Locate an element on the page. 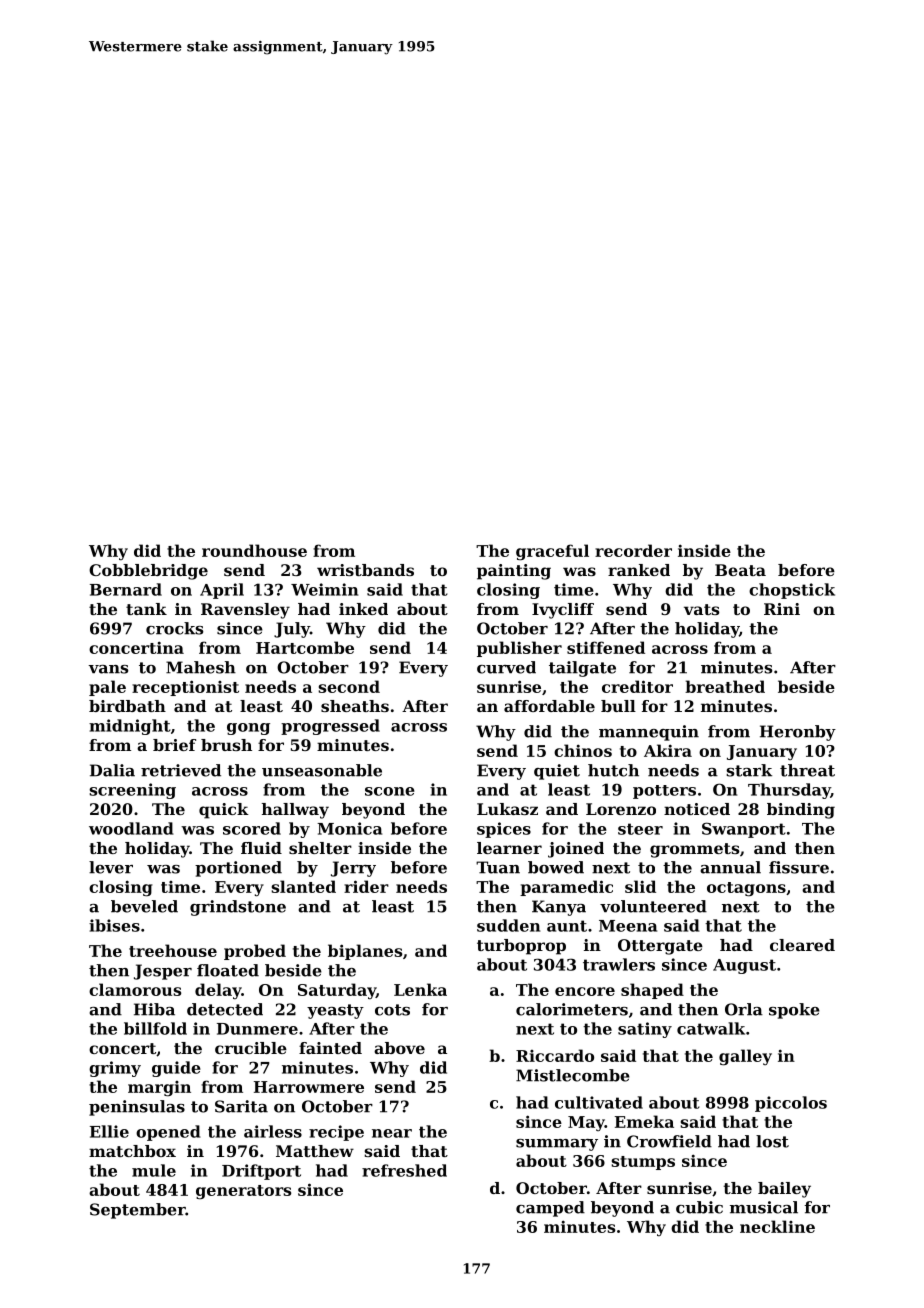 Image resolution: width=924 pixels, height=1308 pixels. volunteered is located at coordinates (653, 906).
